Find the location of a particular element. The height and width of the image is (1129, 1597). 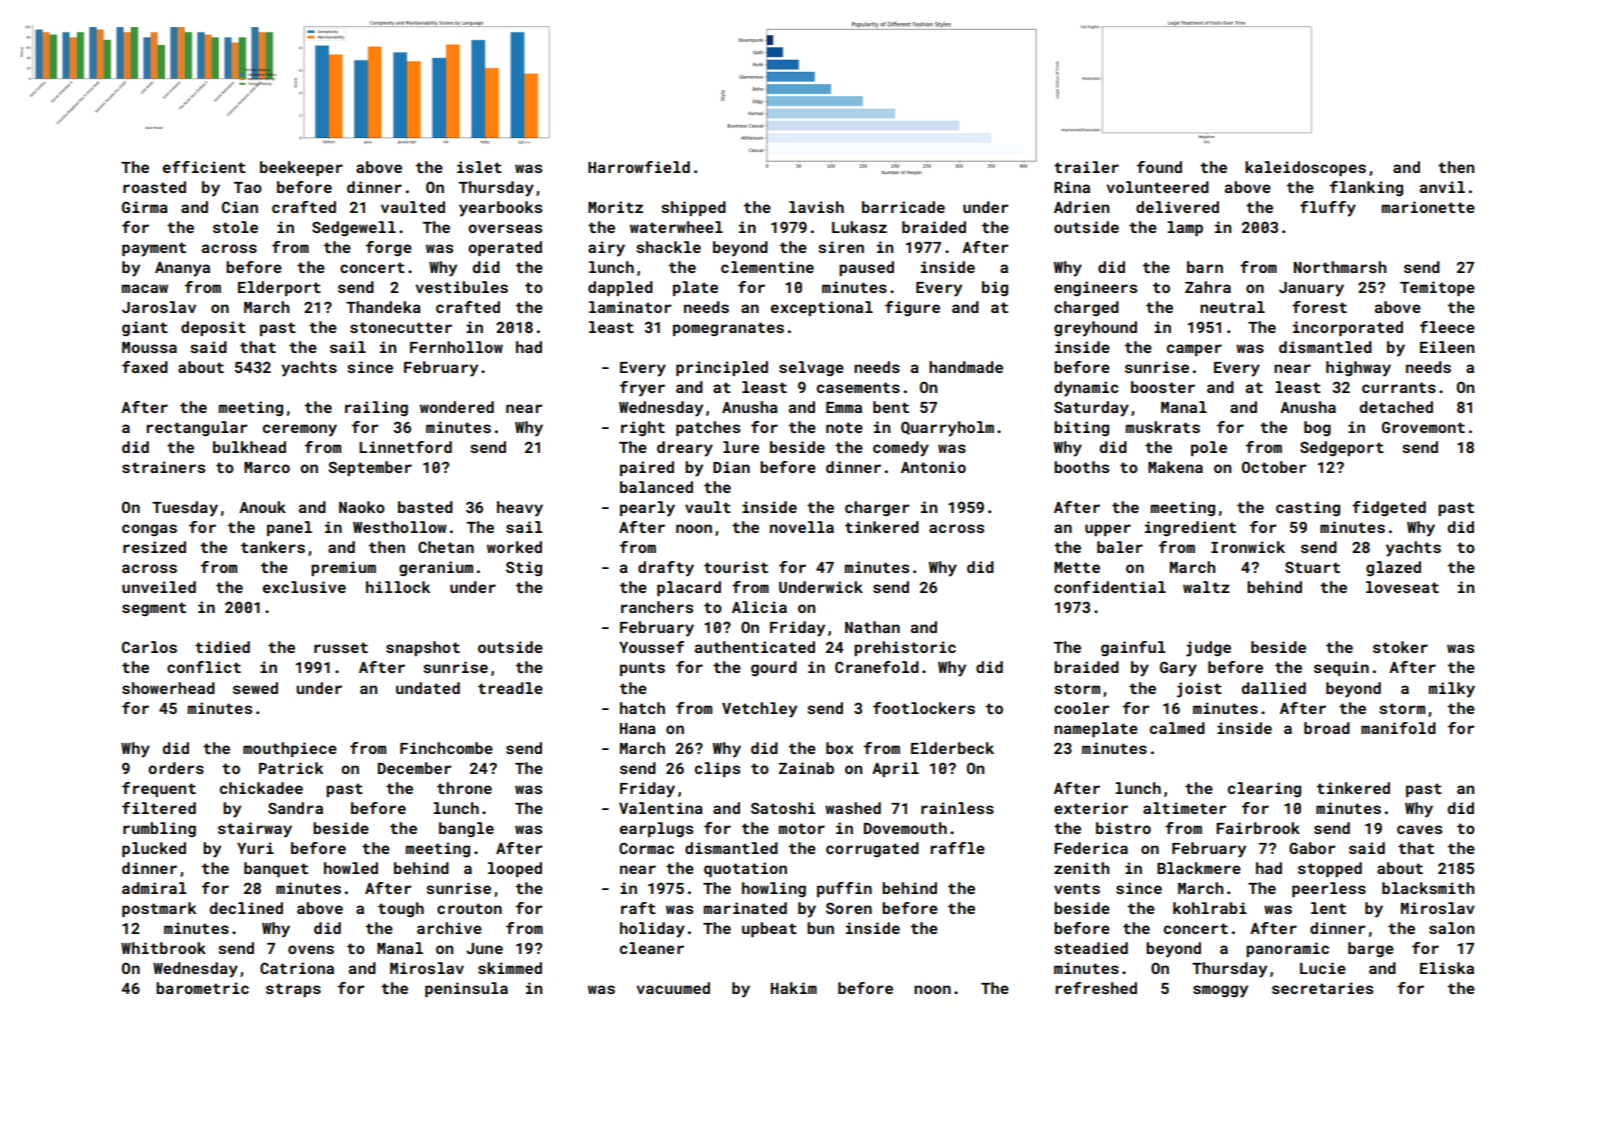

salon is located at coordinates (1451, 928).
